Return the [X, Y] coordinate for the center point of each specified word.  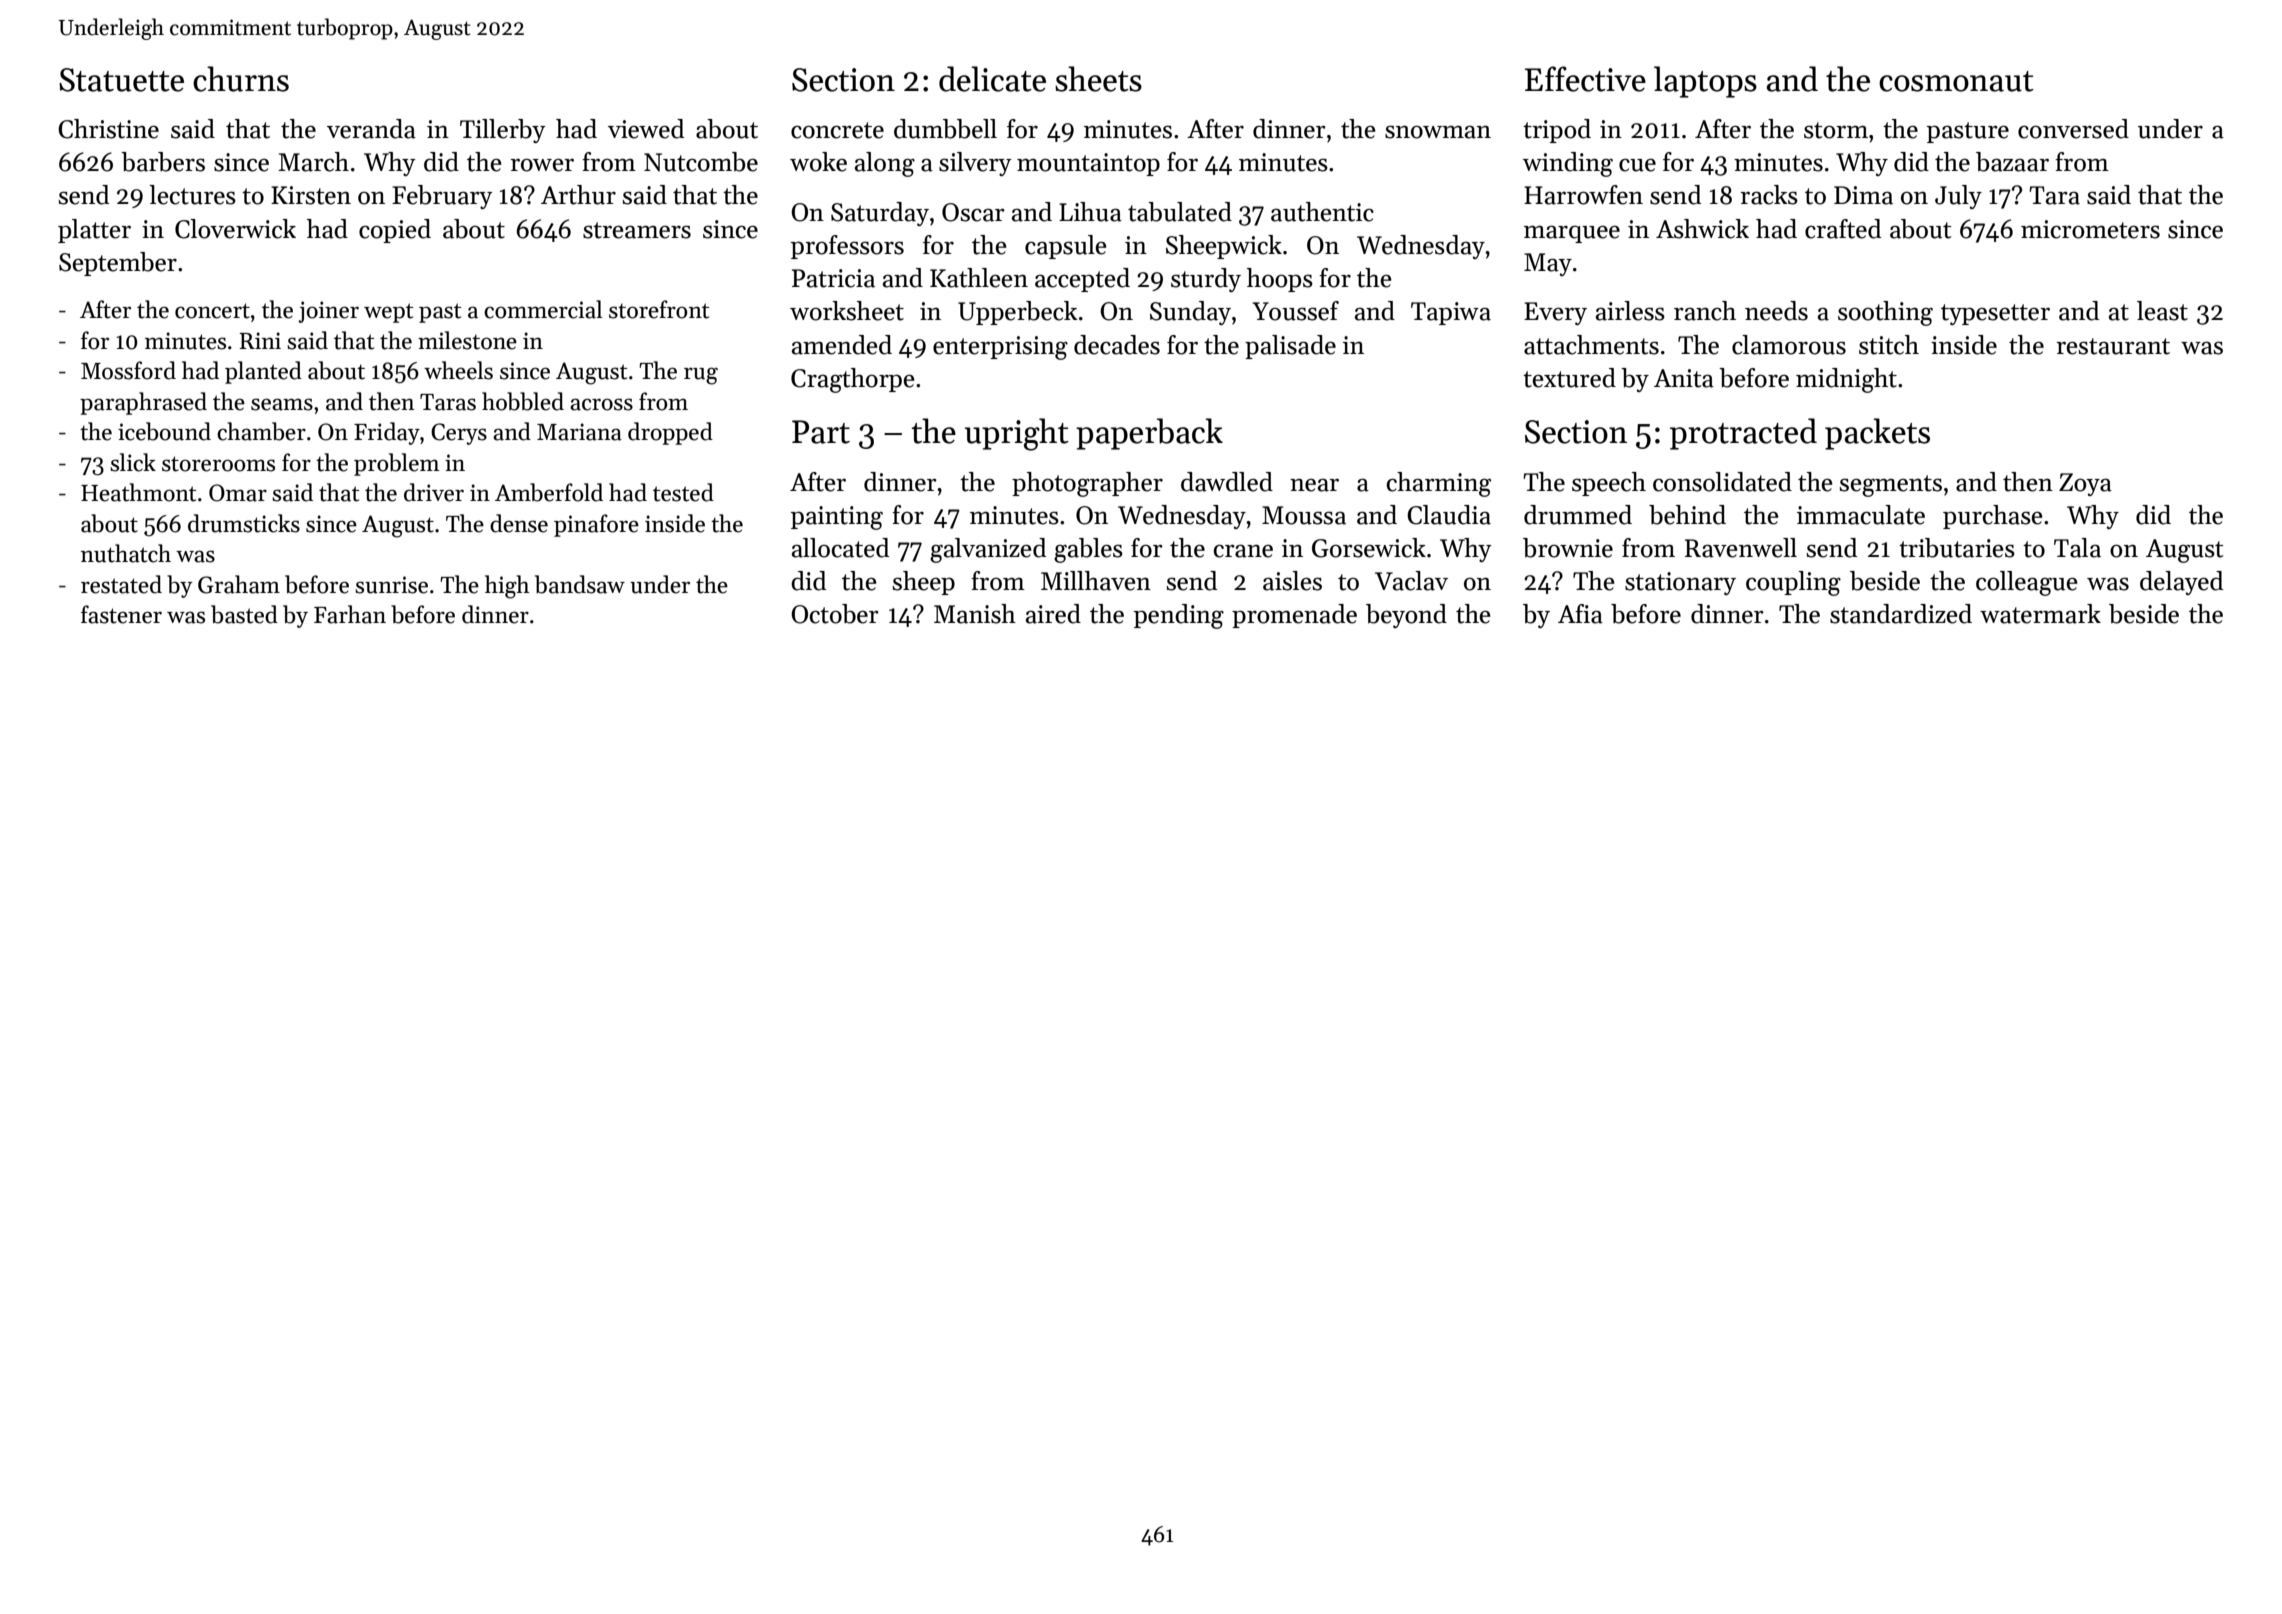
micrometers [2090, 229]
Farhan [350, 614]
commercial [543, 309]
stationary [1680, 583]
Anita [1684, 378]
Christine [108, 129]
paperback [1149, 434]
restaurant [2113, 346]
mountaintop [1088, 164]
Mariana [579, 432]
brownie [1568, 548]
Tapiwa [1451, 313]
